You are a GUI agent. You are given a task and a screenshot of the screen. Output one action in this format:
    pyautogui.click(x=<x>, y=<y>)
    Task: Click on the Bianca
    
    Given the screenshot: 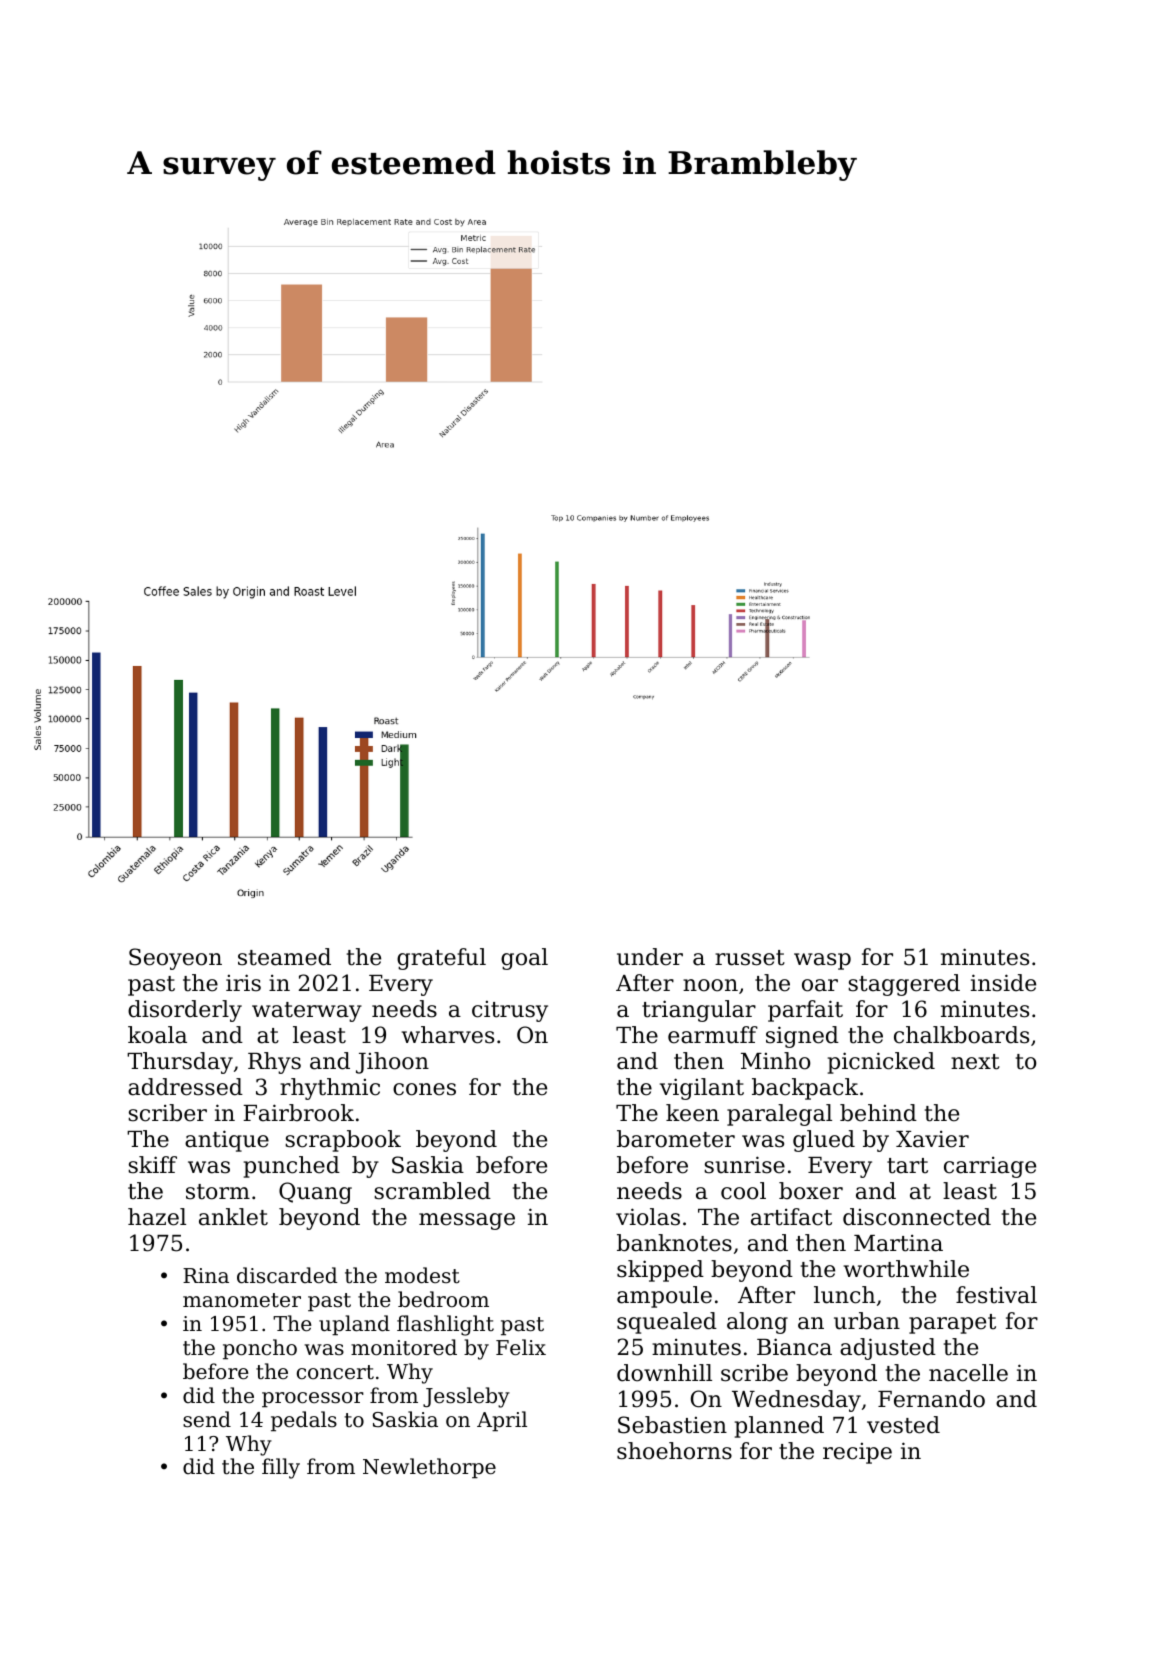 What is the action you would take?
    pyautogui.click(x=794, y=1347)
